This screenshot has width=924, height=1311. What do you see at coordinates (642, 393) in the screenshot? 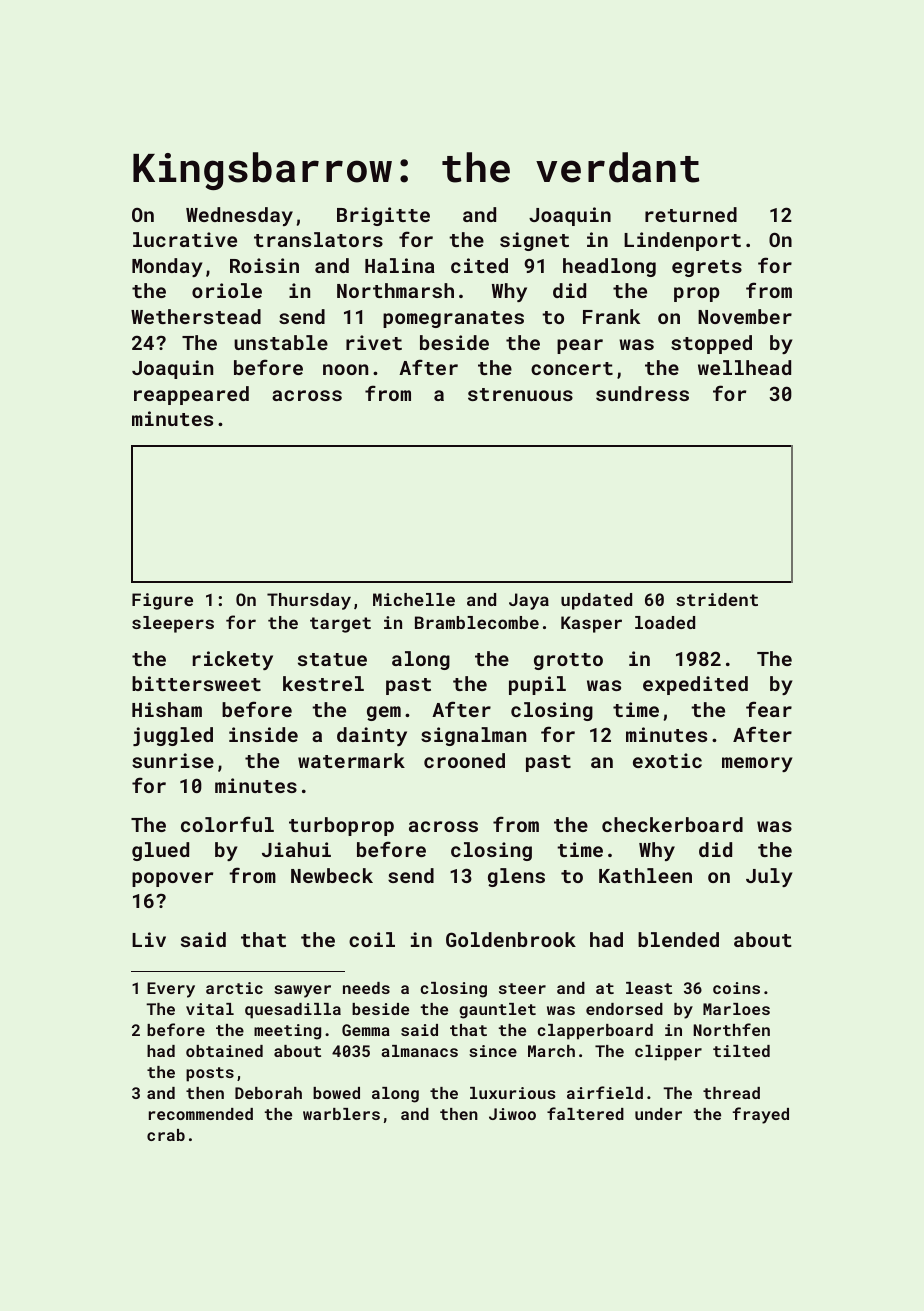
I see `sundress` at bounding box center [642, 393].
